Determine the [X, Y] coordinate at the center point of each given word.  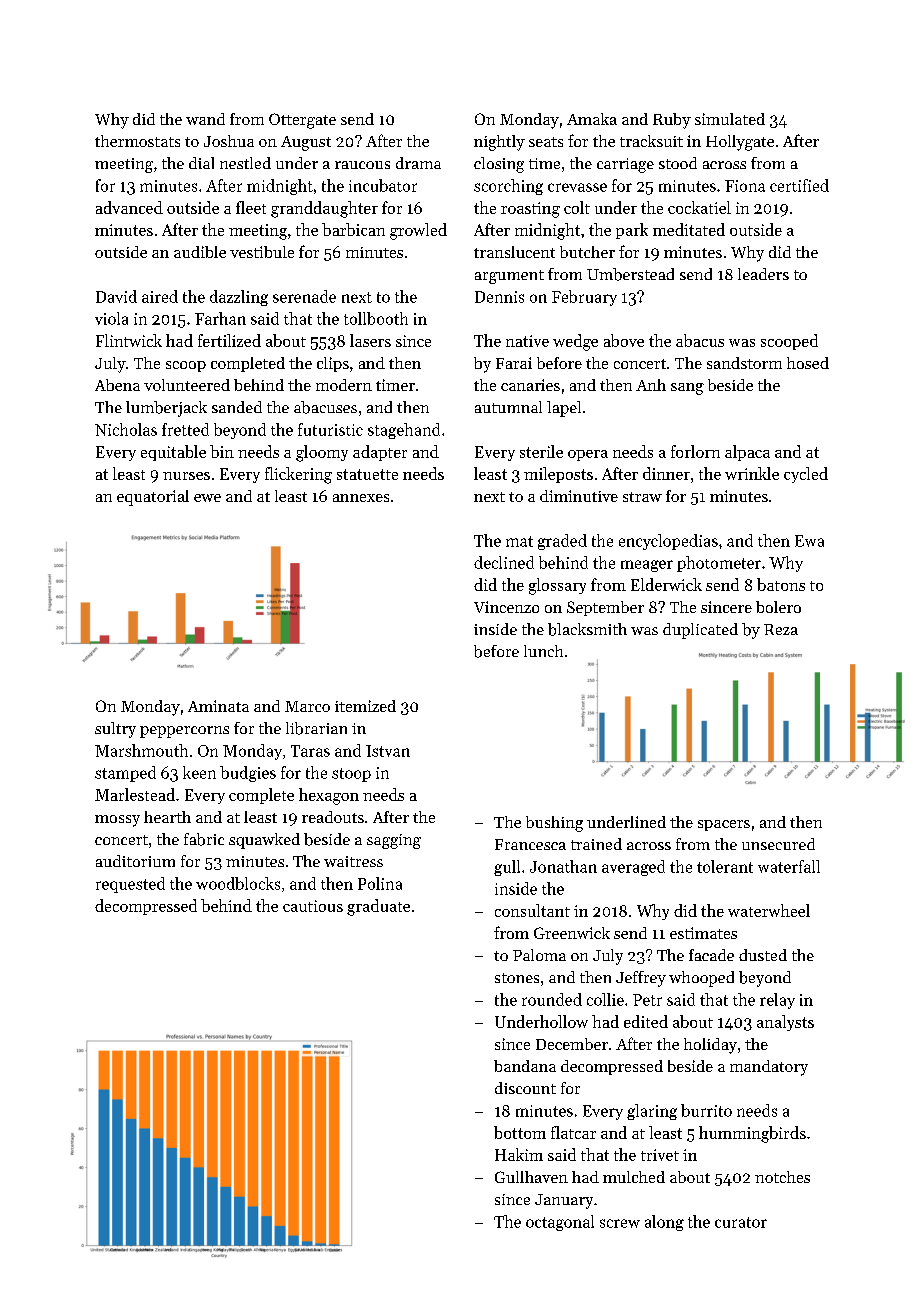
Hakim [519, 1154]
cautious [313, 906]
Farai [514, 363]
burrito [706, 1110]
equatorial [153, 498]
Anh [651, 385]
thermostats [137, 141]
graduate [378, 907]
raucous [362, 165]
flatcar [573, 1132]
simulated [730, 119]
